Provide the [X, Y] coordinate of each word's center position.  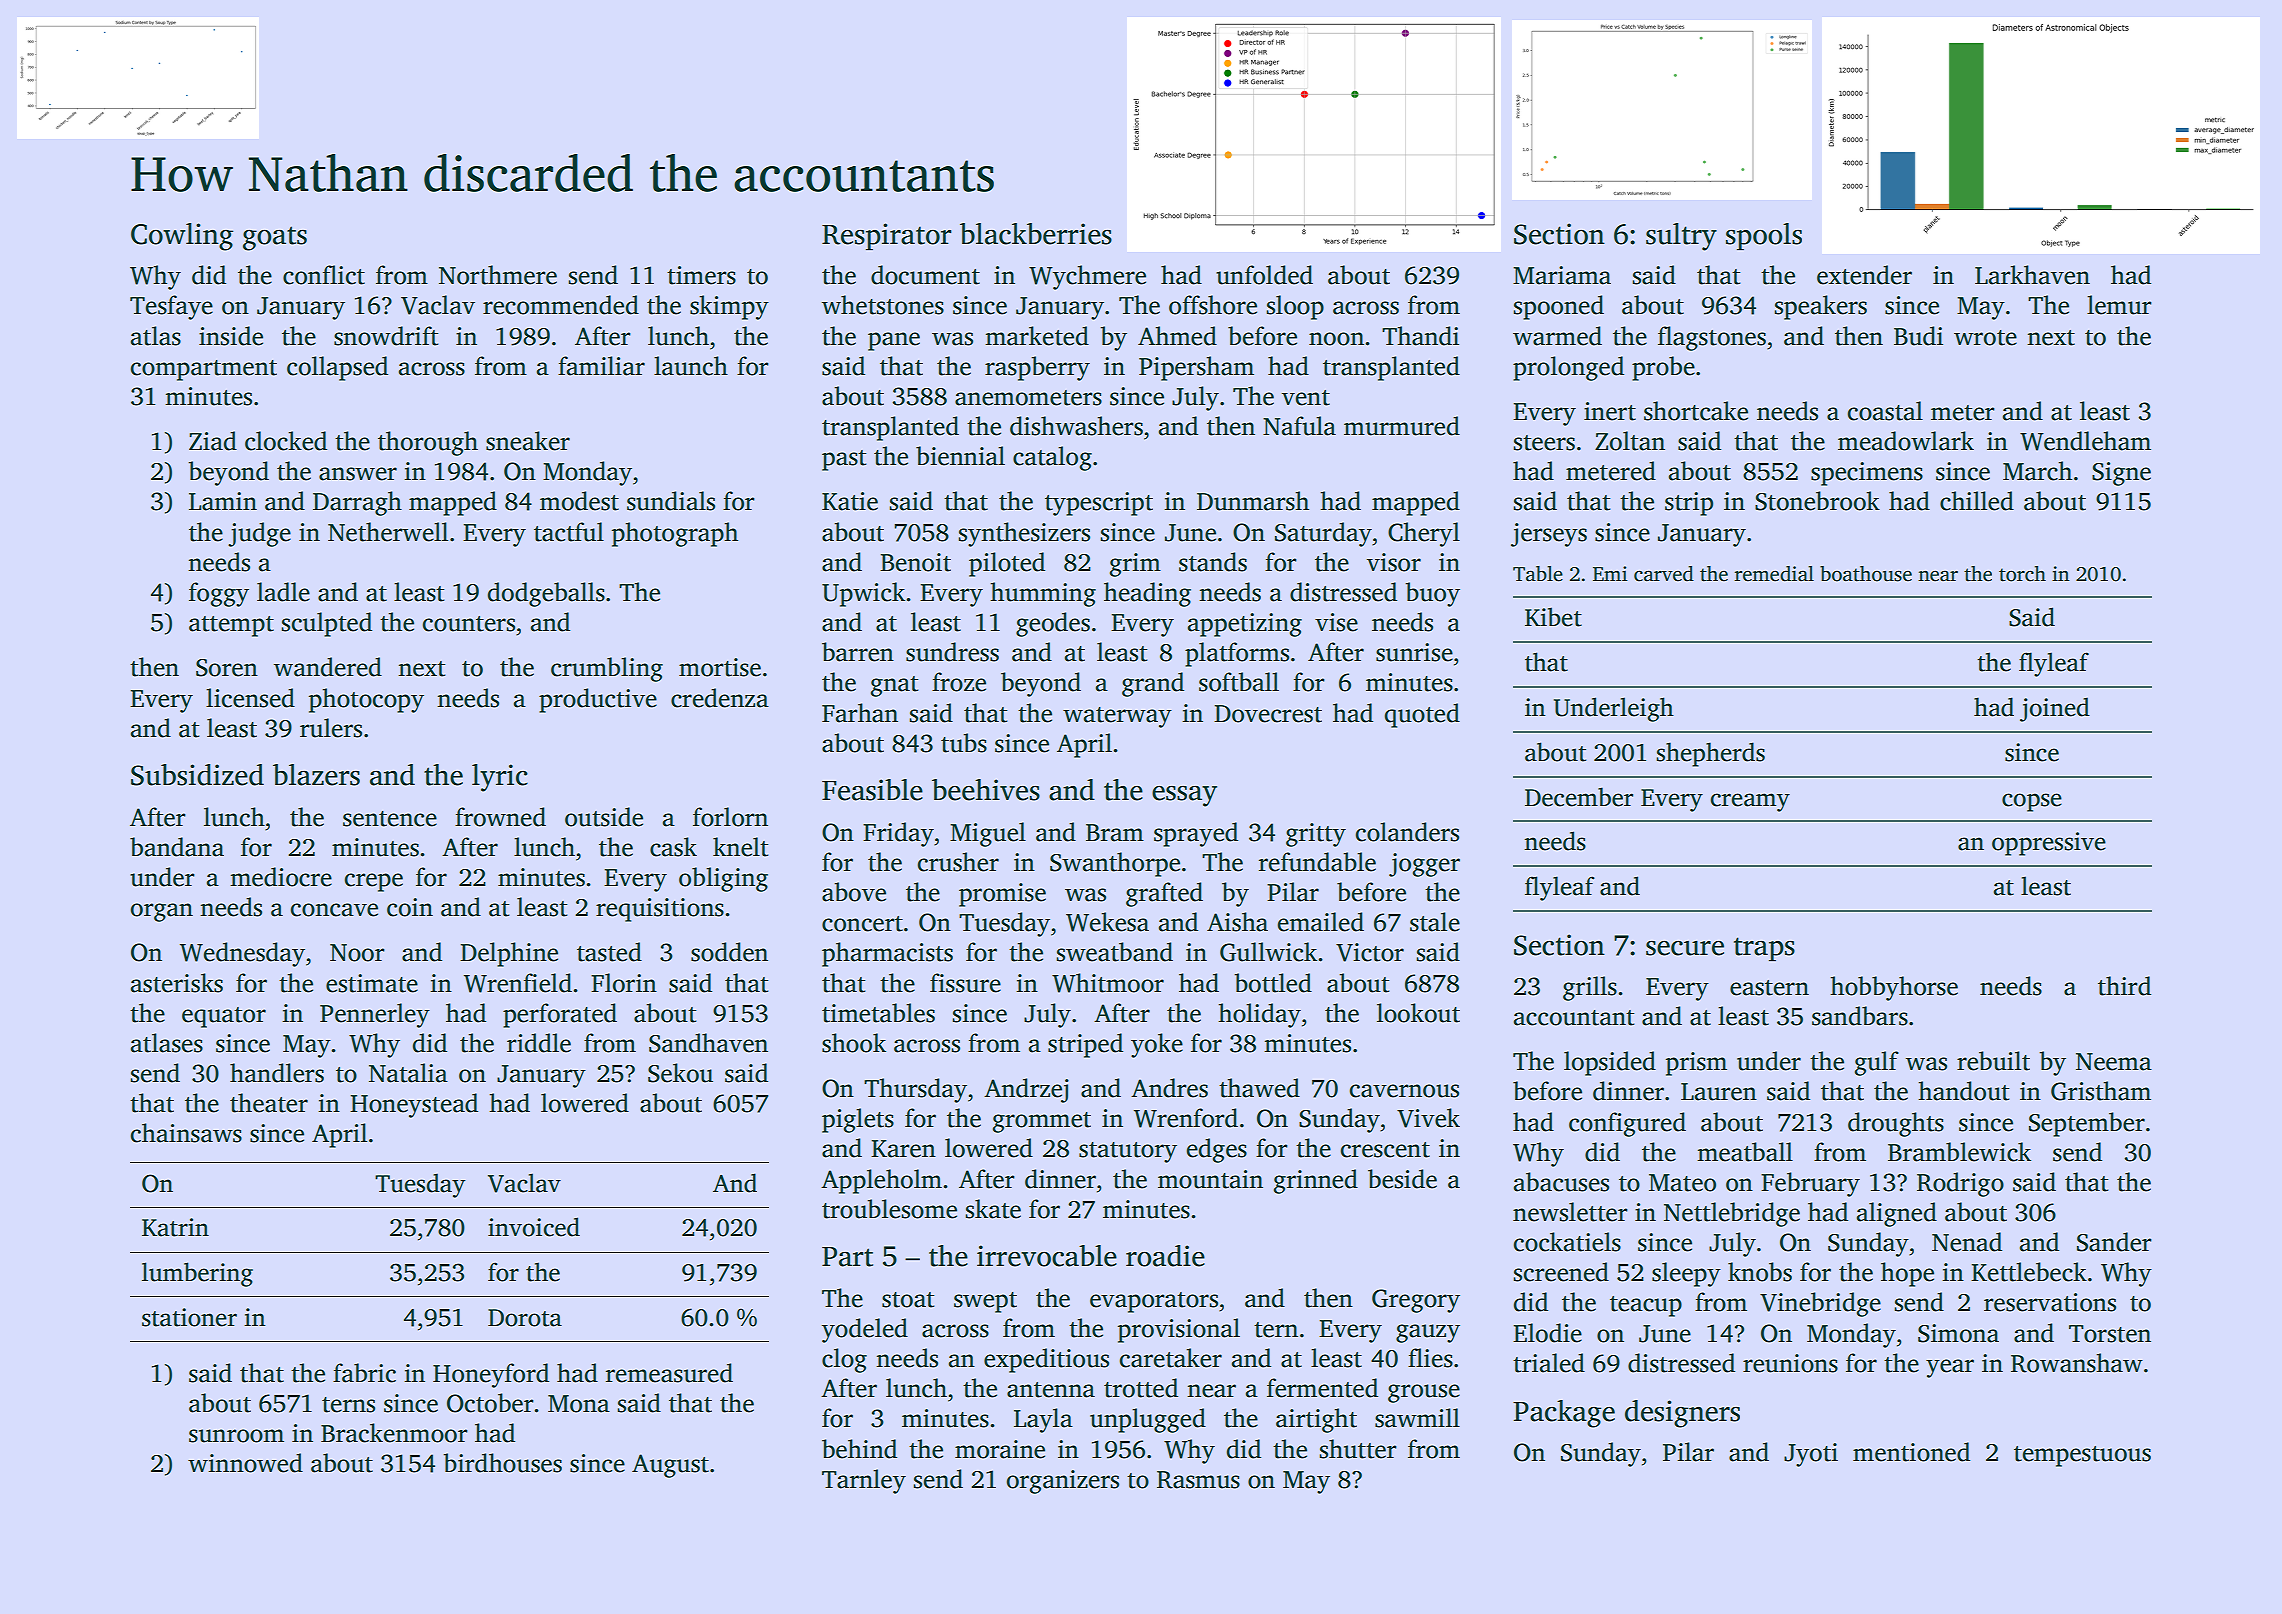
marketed [1037, 336]
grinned [1316, 1181]
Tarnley [864, 1481]
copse [2032, 802]
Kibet [1553, 617]
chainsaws [186, 1133]
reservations [2050, 1302]
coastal [1885, 411]
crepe [374, 882]
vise [1336, 622]
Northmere [498, 275]
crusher [958, 862]
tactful [569, 532]
